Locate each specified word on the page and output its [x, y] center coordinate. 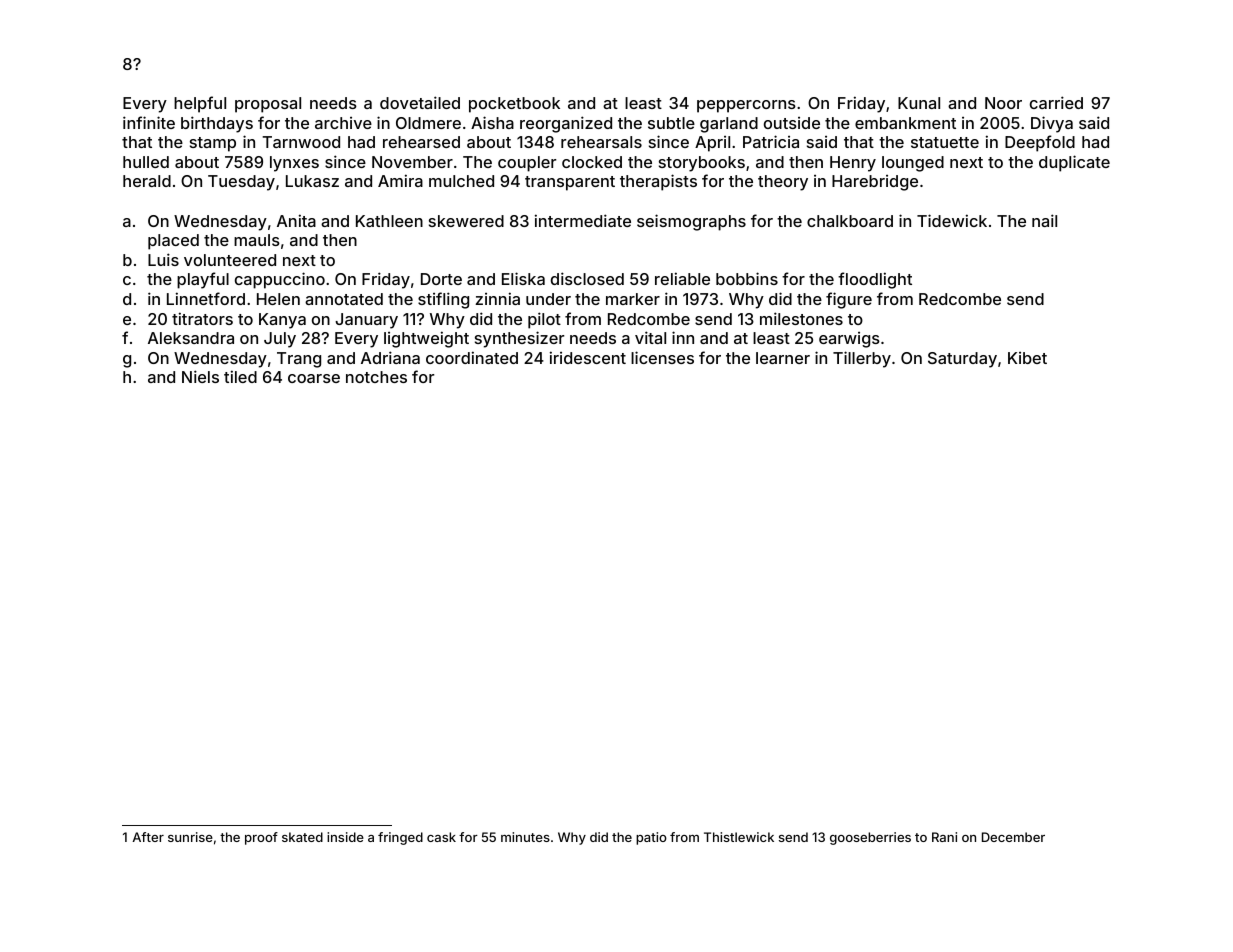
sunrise [190, 837]
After [148, 837]
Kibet [1027, 358]
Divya [1052, 124]
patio [651, 838]
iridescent [588, 357]
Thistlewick [739, 837]
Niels [200, 376]
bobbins [747, 278]
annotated [344, 299]
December [1013, 837]
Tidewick [952, 220]
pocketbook [514, 105]
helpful [200, 104]
